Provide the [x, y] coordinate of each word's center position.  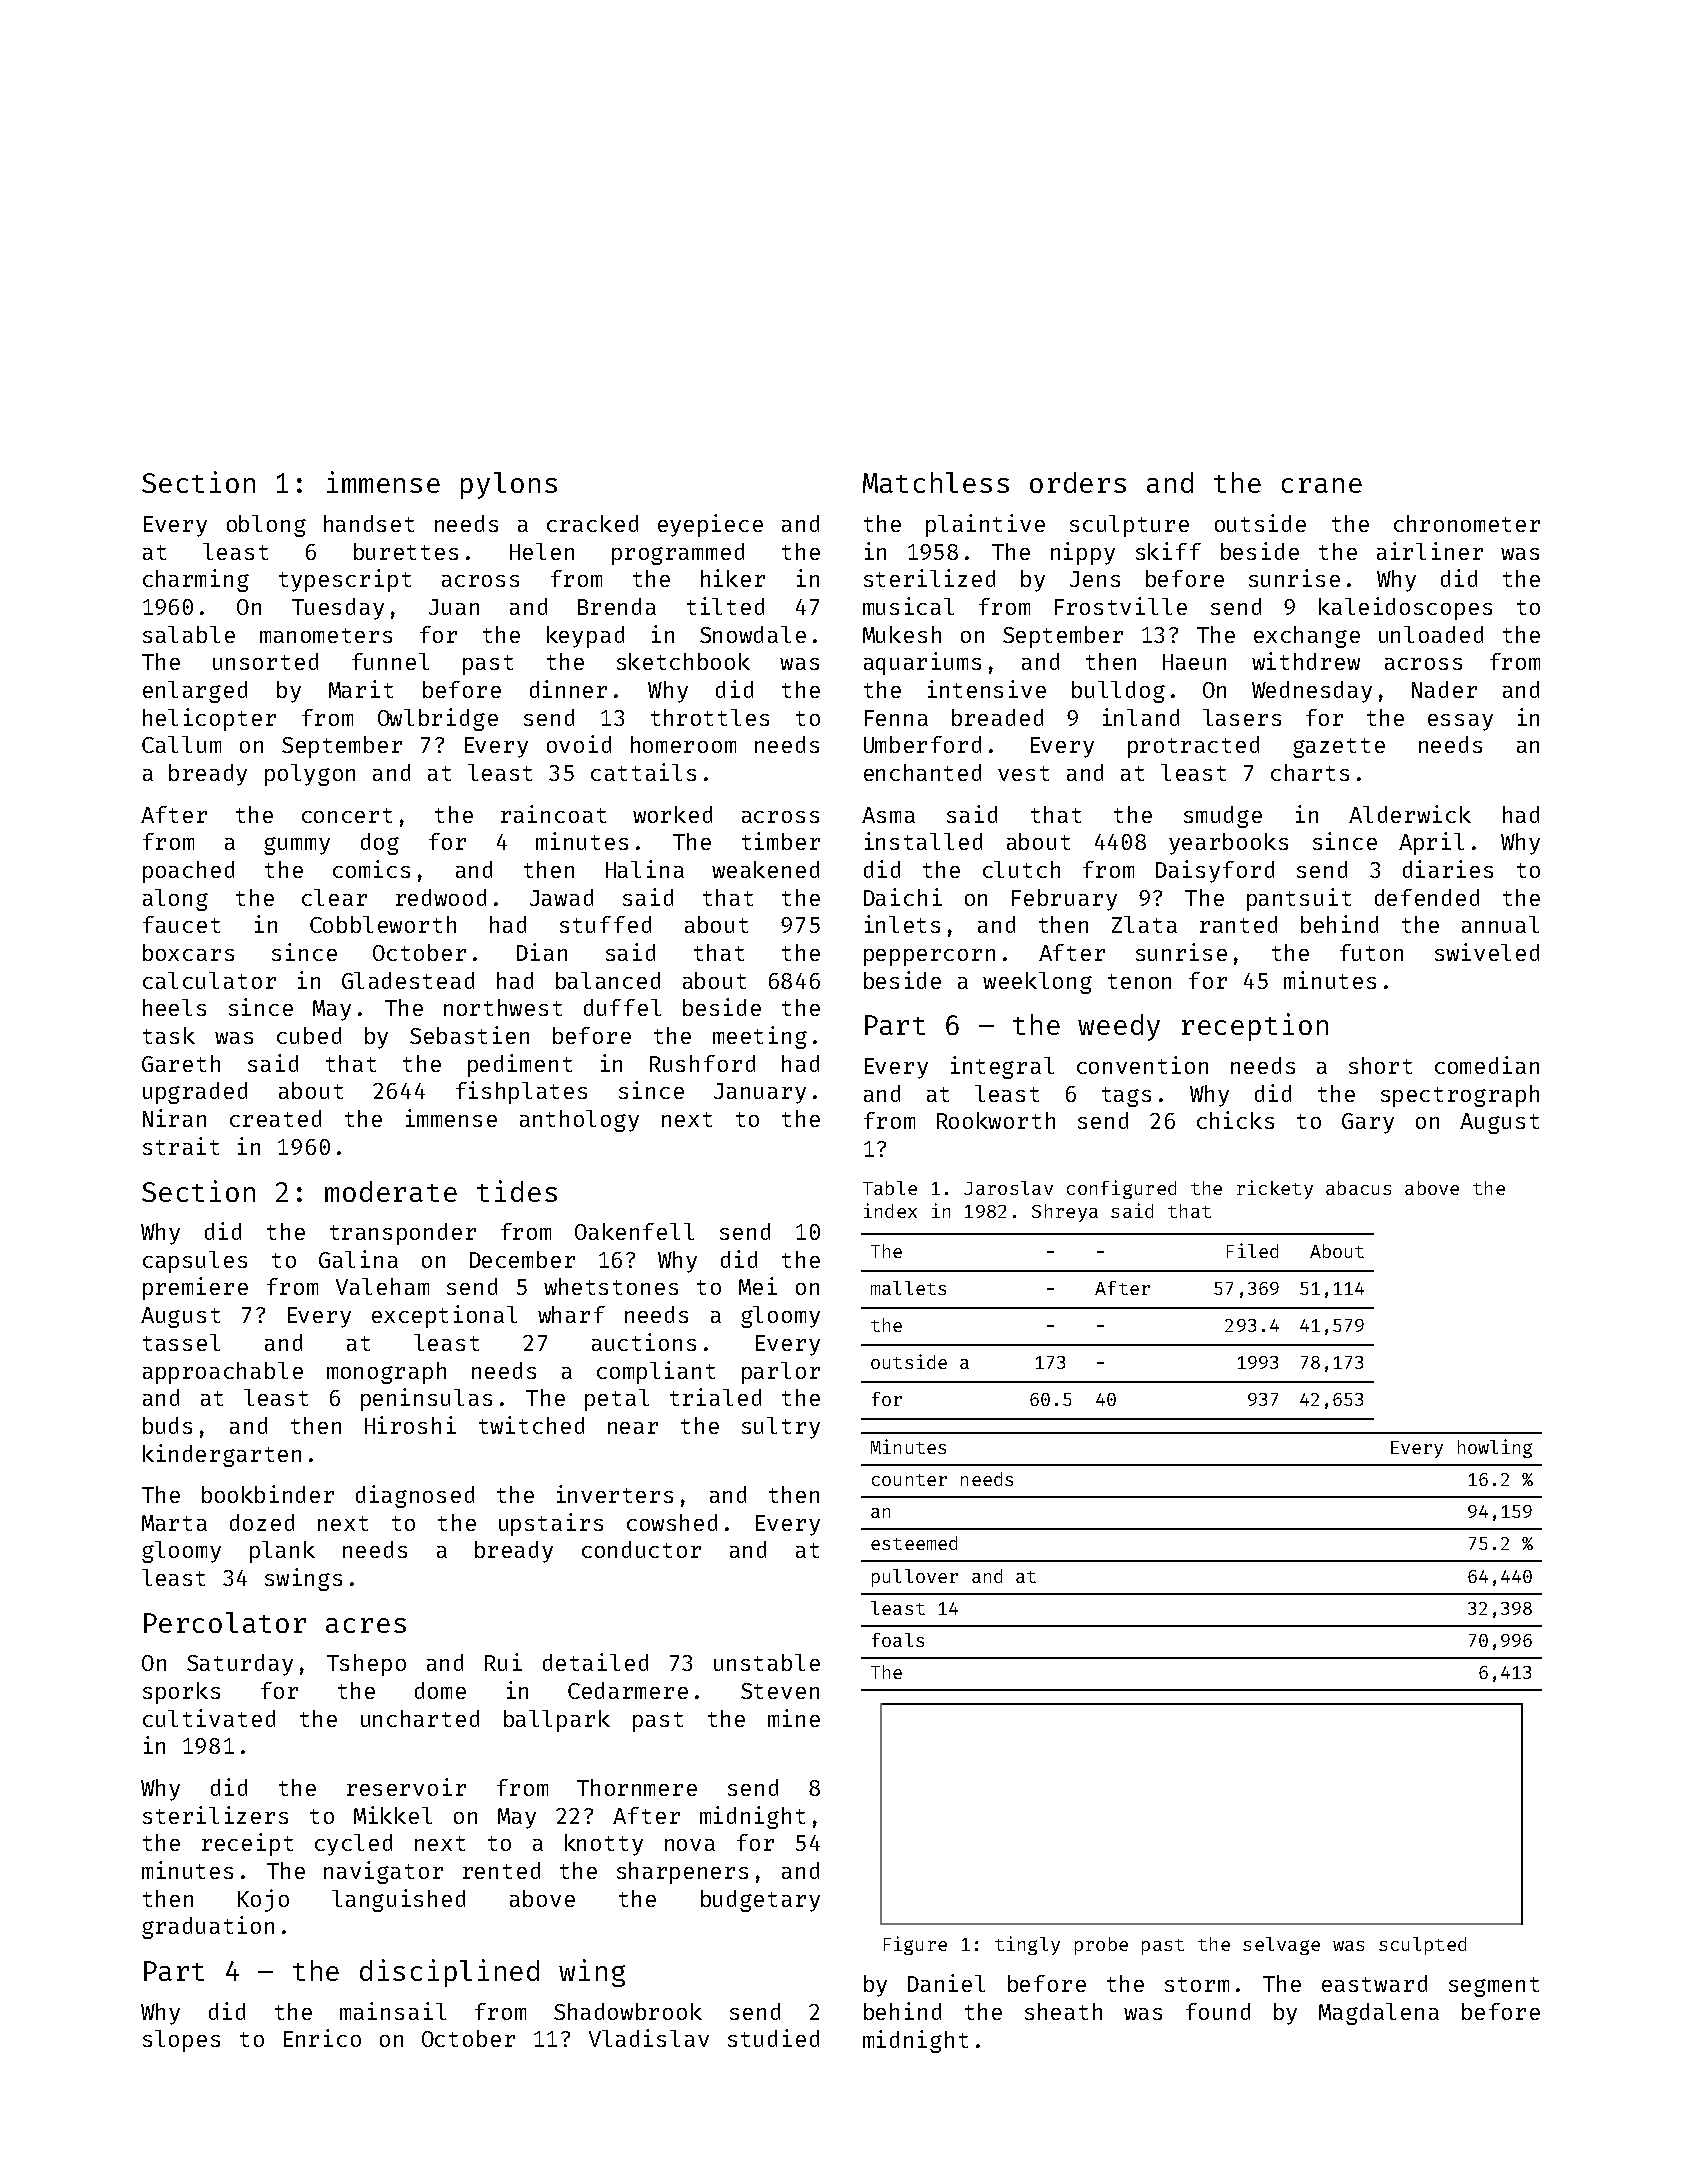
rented [501, 1870]
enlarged [195, 692]
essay [1460, 722]
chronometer [1467, 523]
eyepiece [710, 525]
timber [781, 841]
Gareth [181, 1063]
